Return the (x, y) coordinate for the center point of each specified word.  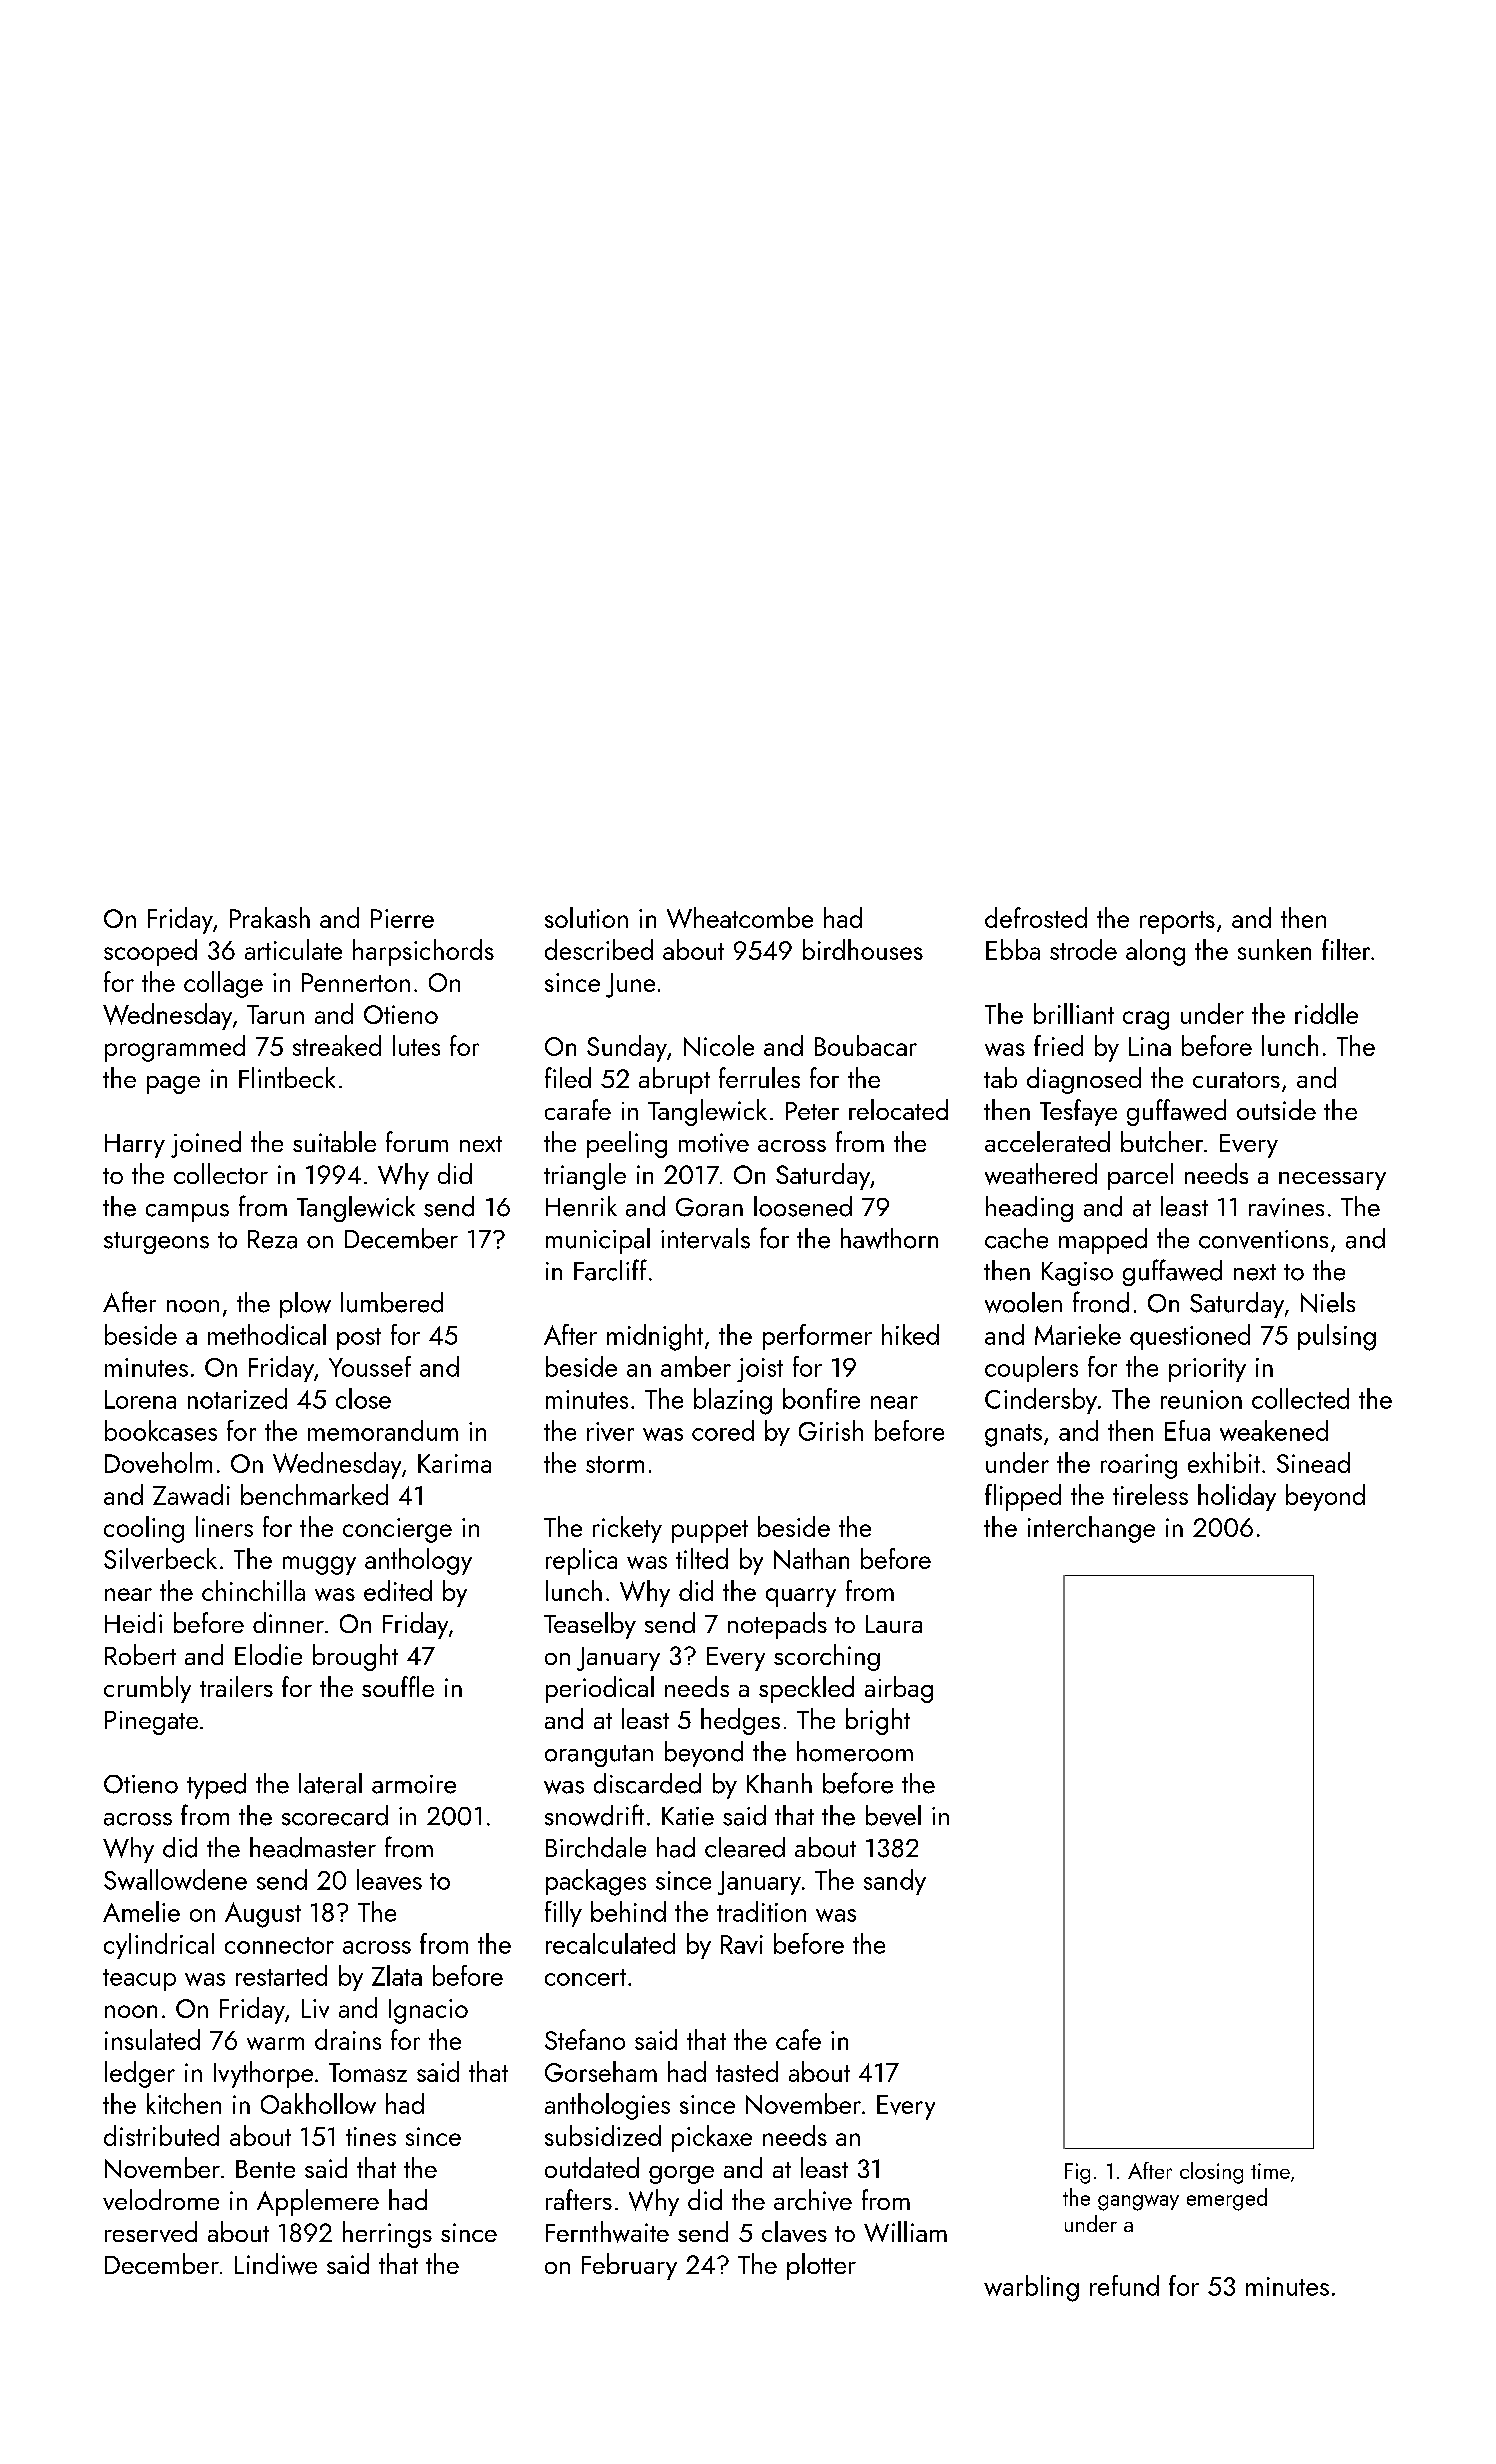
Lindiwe (276, 2264)
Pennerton (356, 982)
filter (1346, 949)
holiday (1237, 1497)
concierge (397, 1530)
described (599, 949)
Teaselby (590, 1625)
